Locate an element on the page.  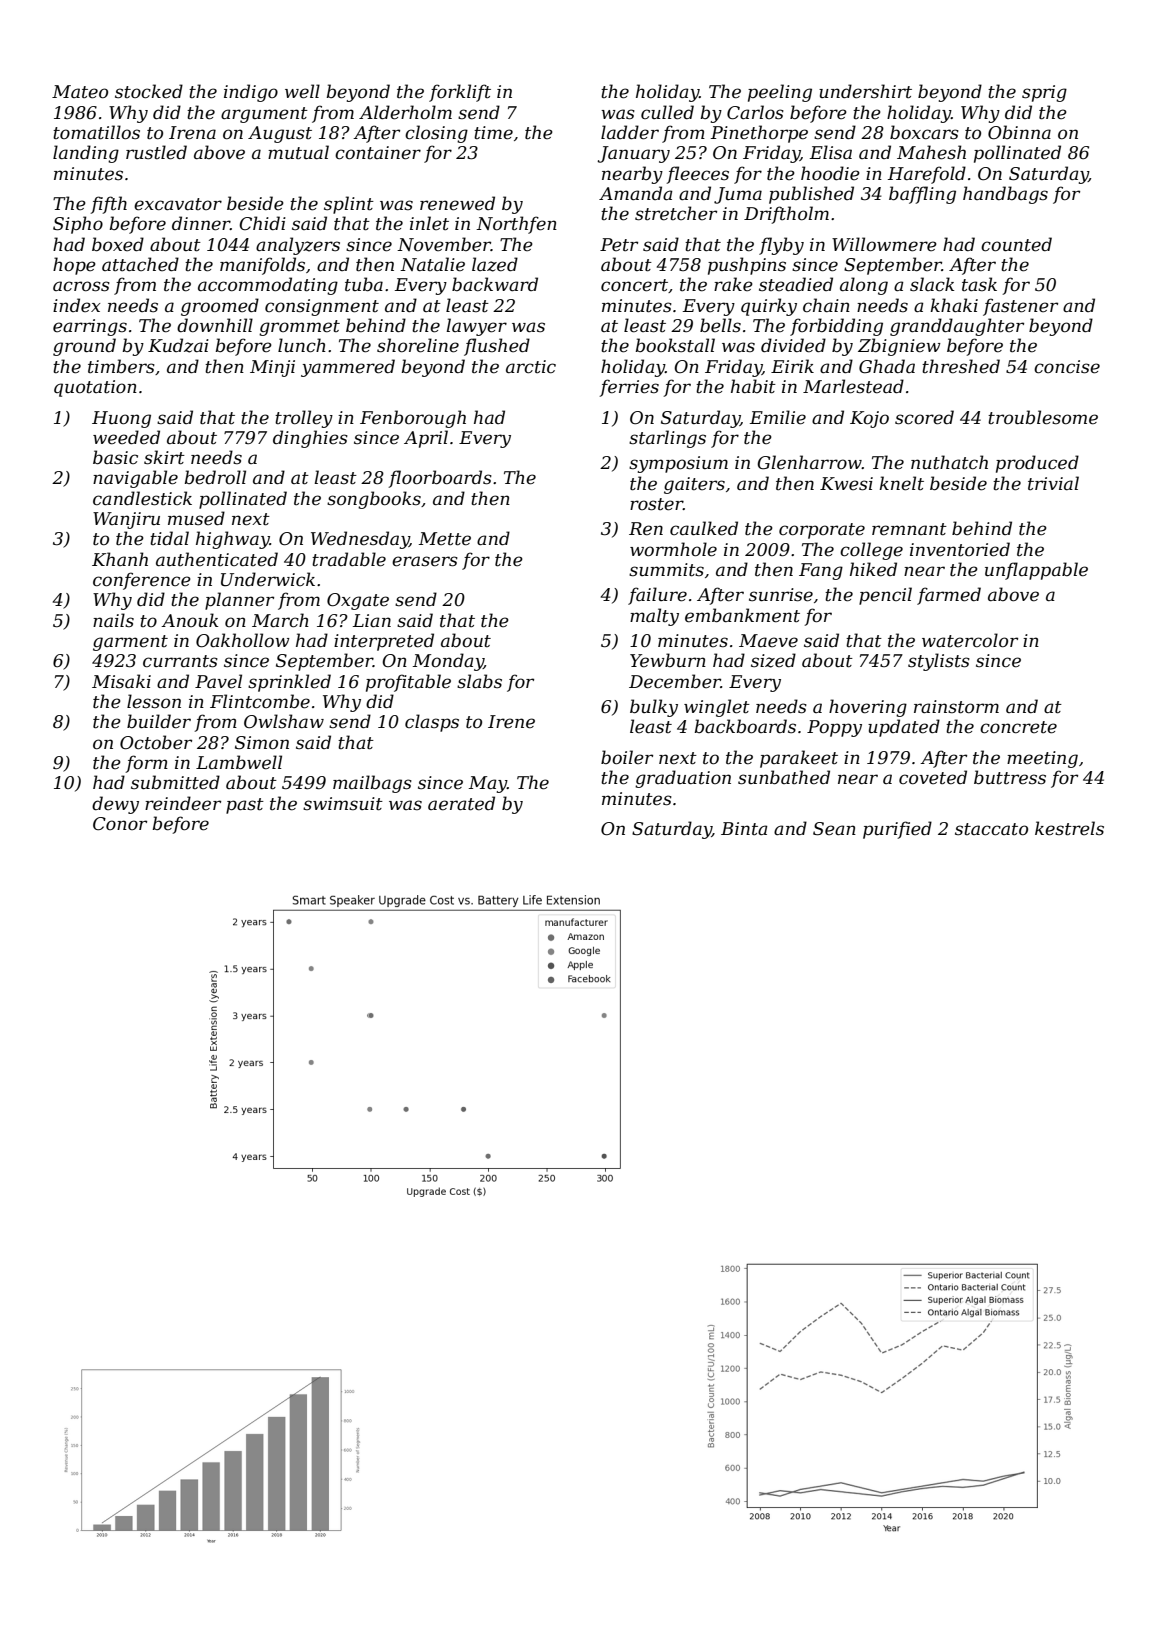
mutual is located at coordinates (298, 152).
